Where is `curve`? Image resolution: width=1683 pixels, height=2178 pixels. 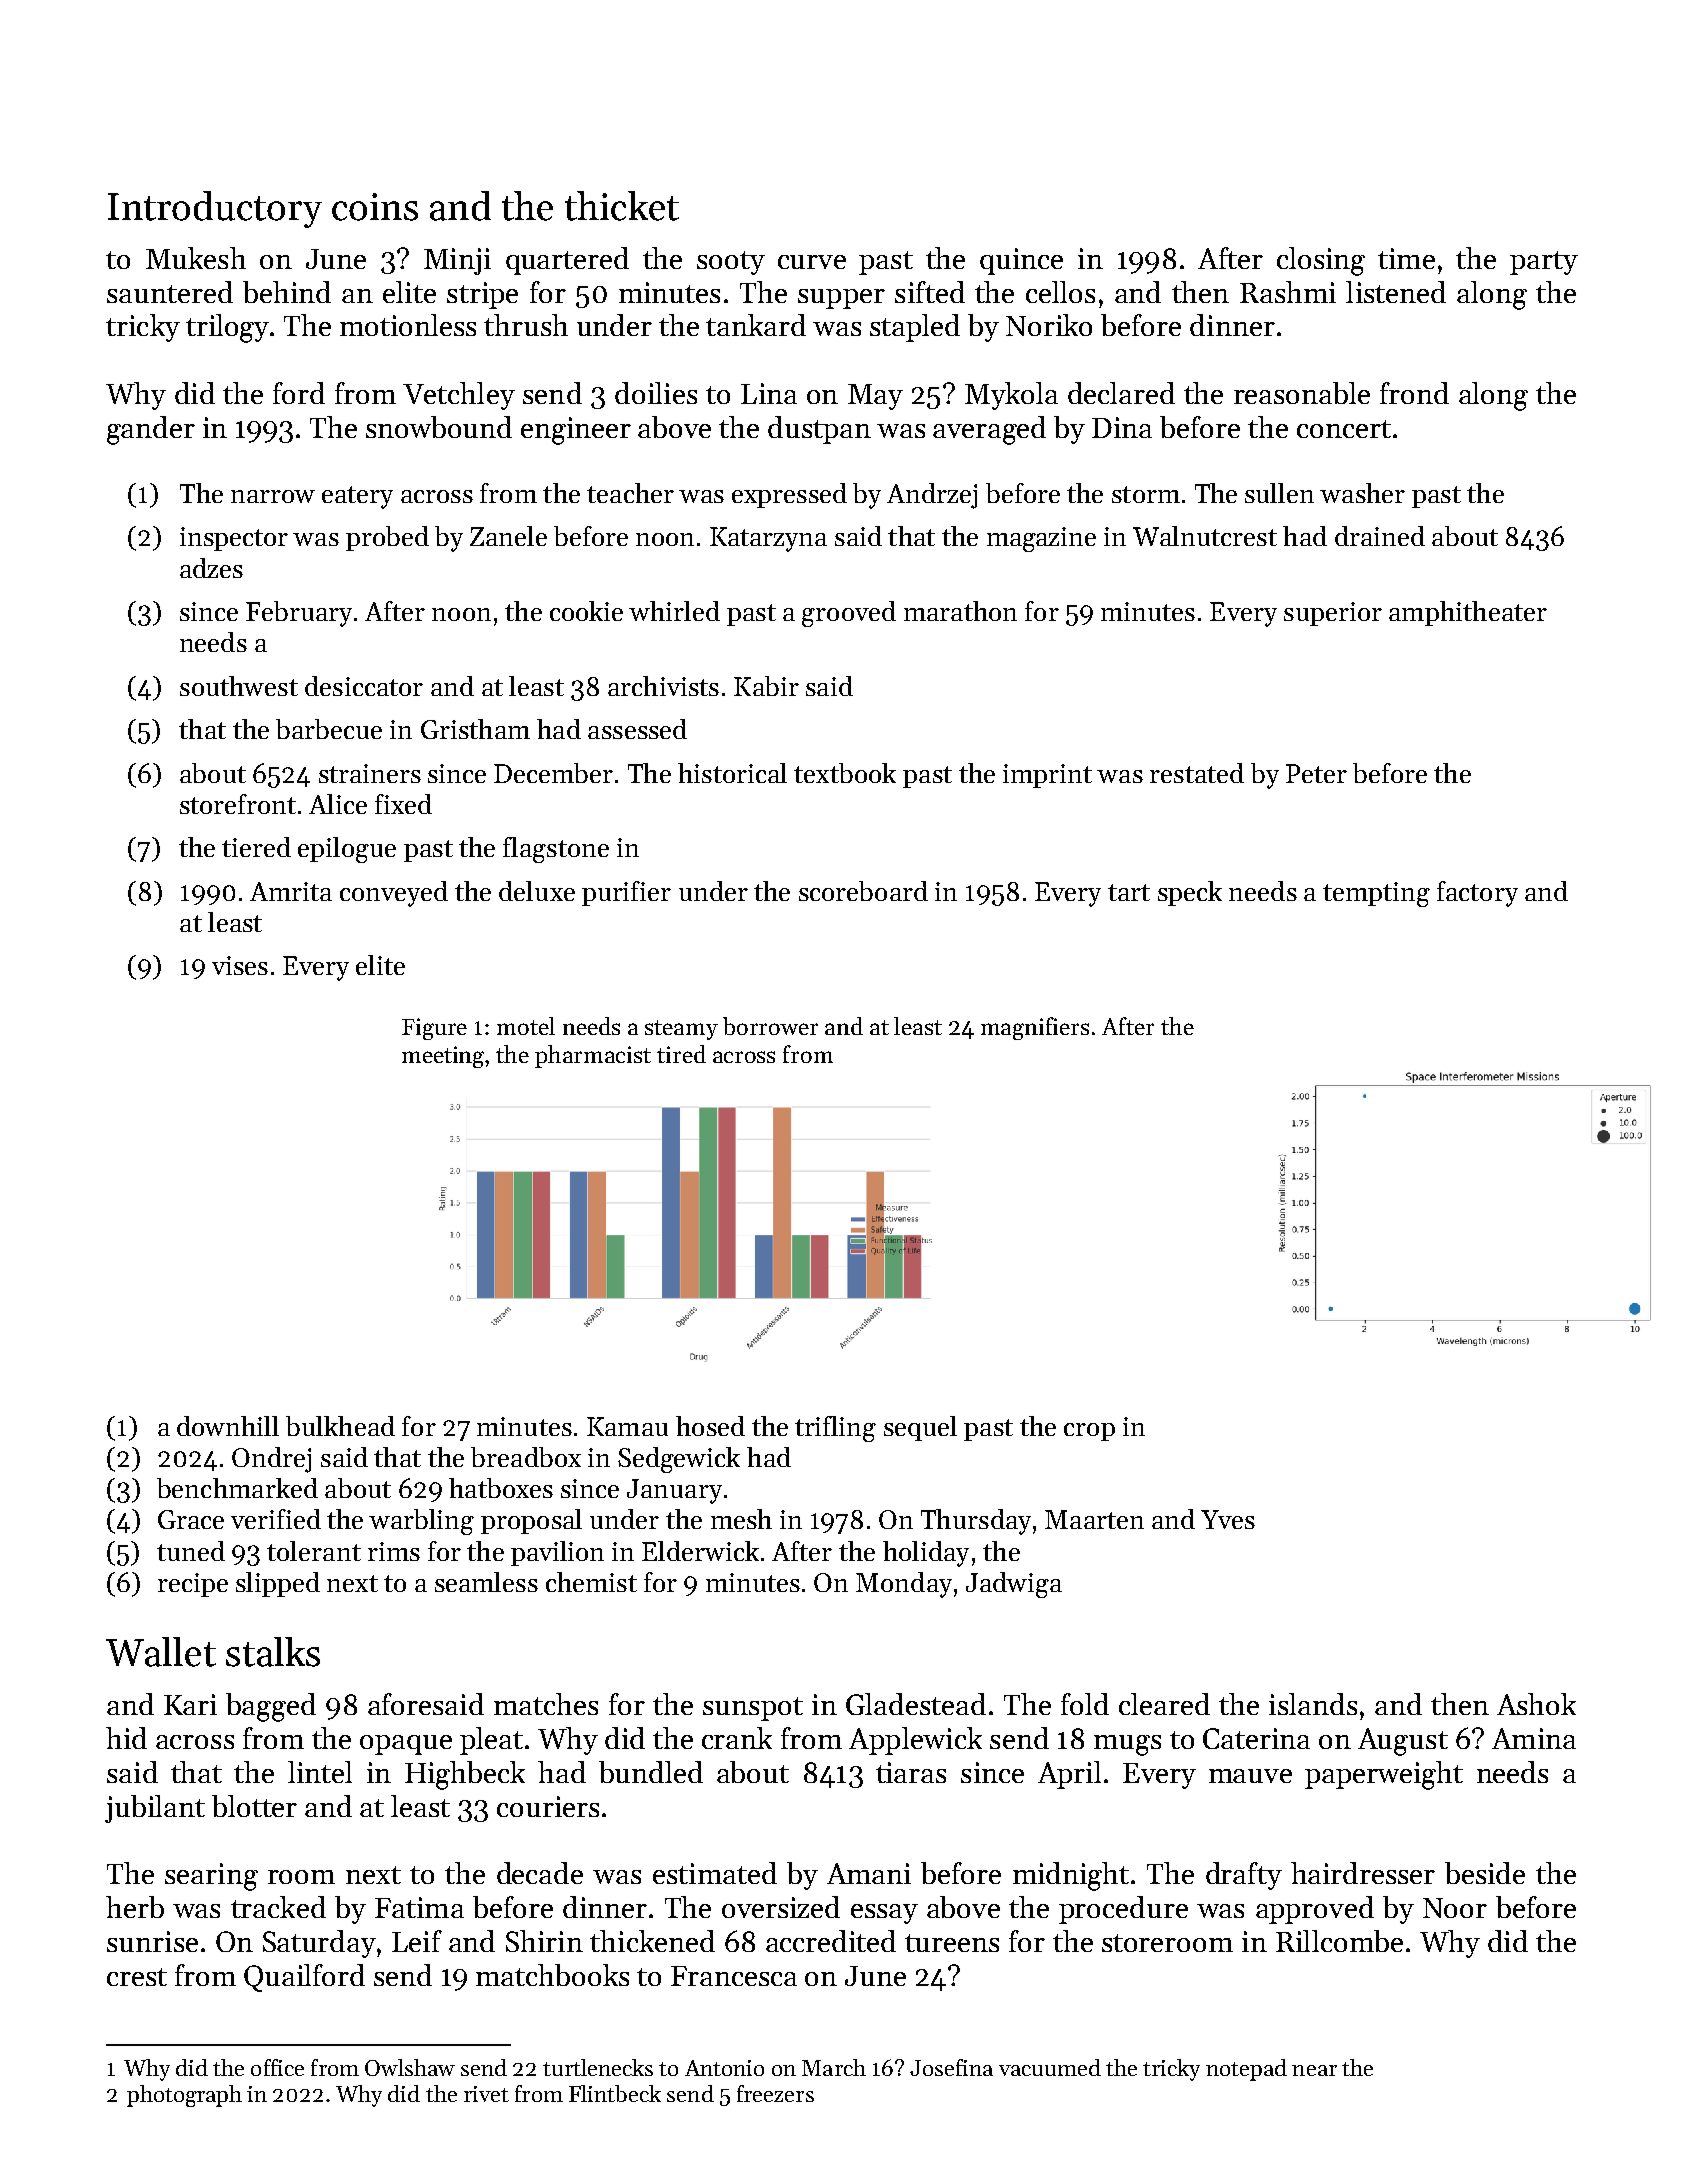
curve is located at coordinates (812, 262).
